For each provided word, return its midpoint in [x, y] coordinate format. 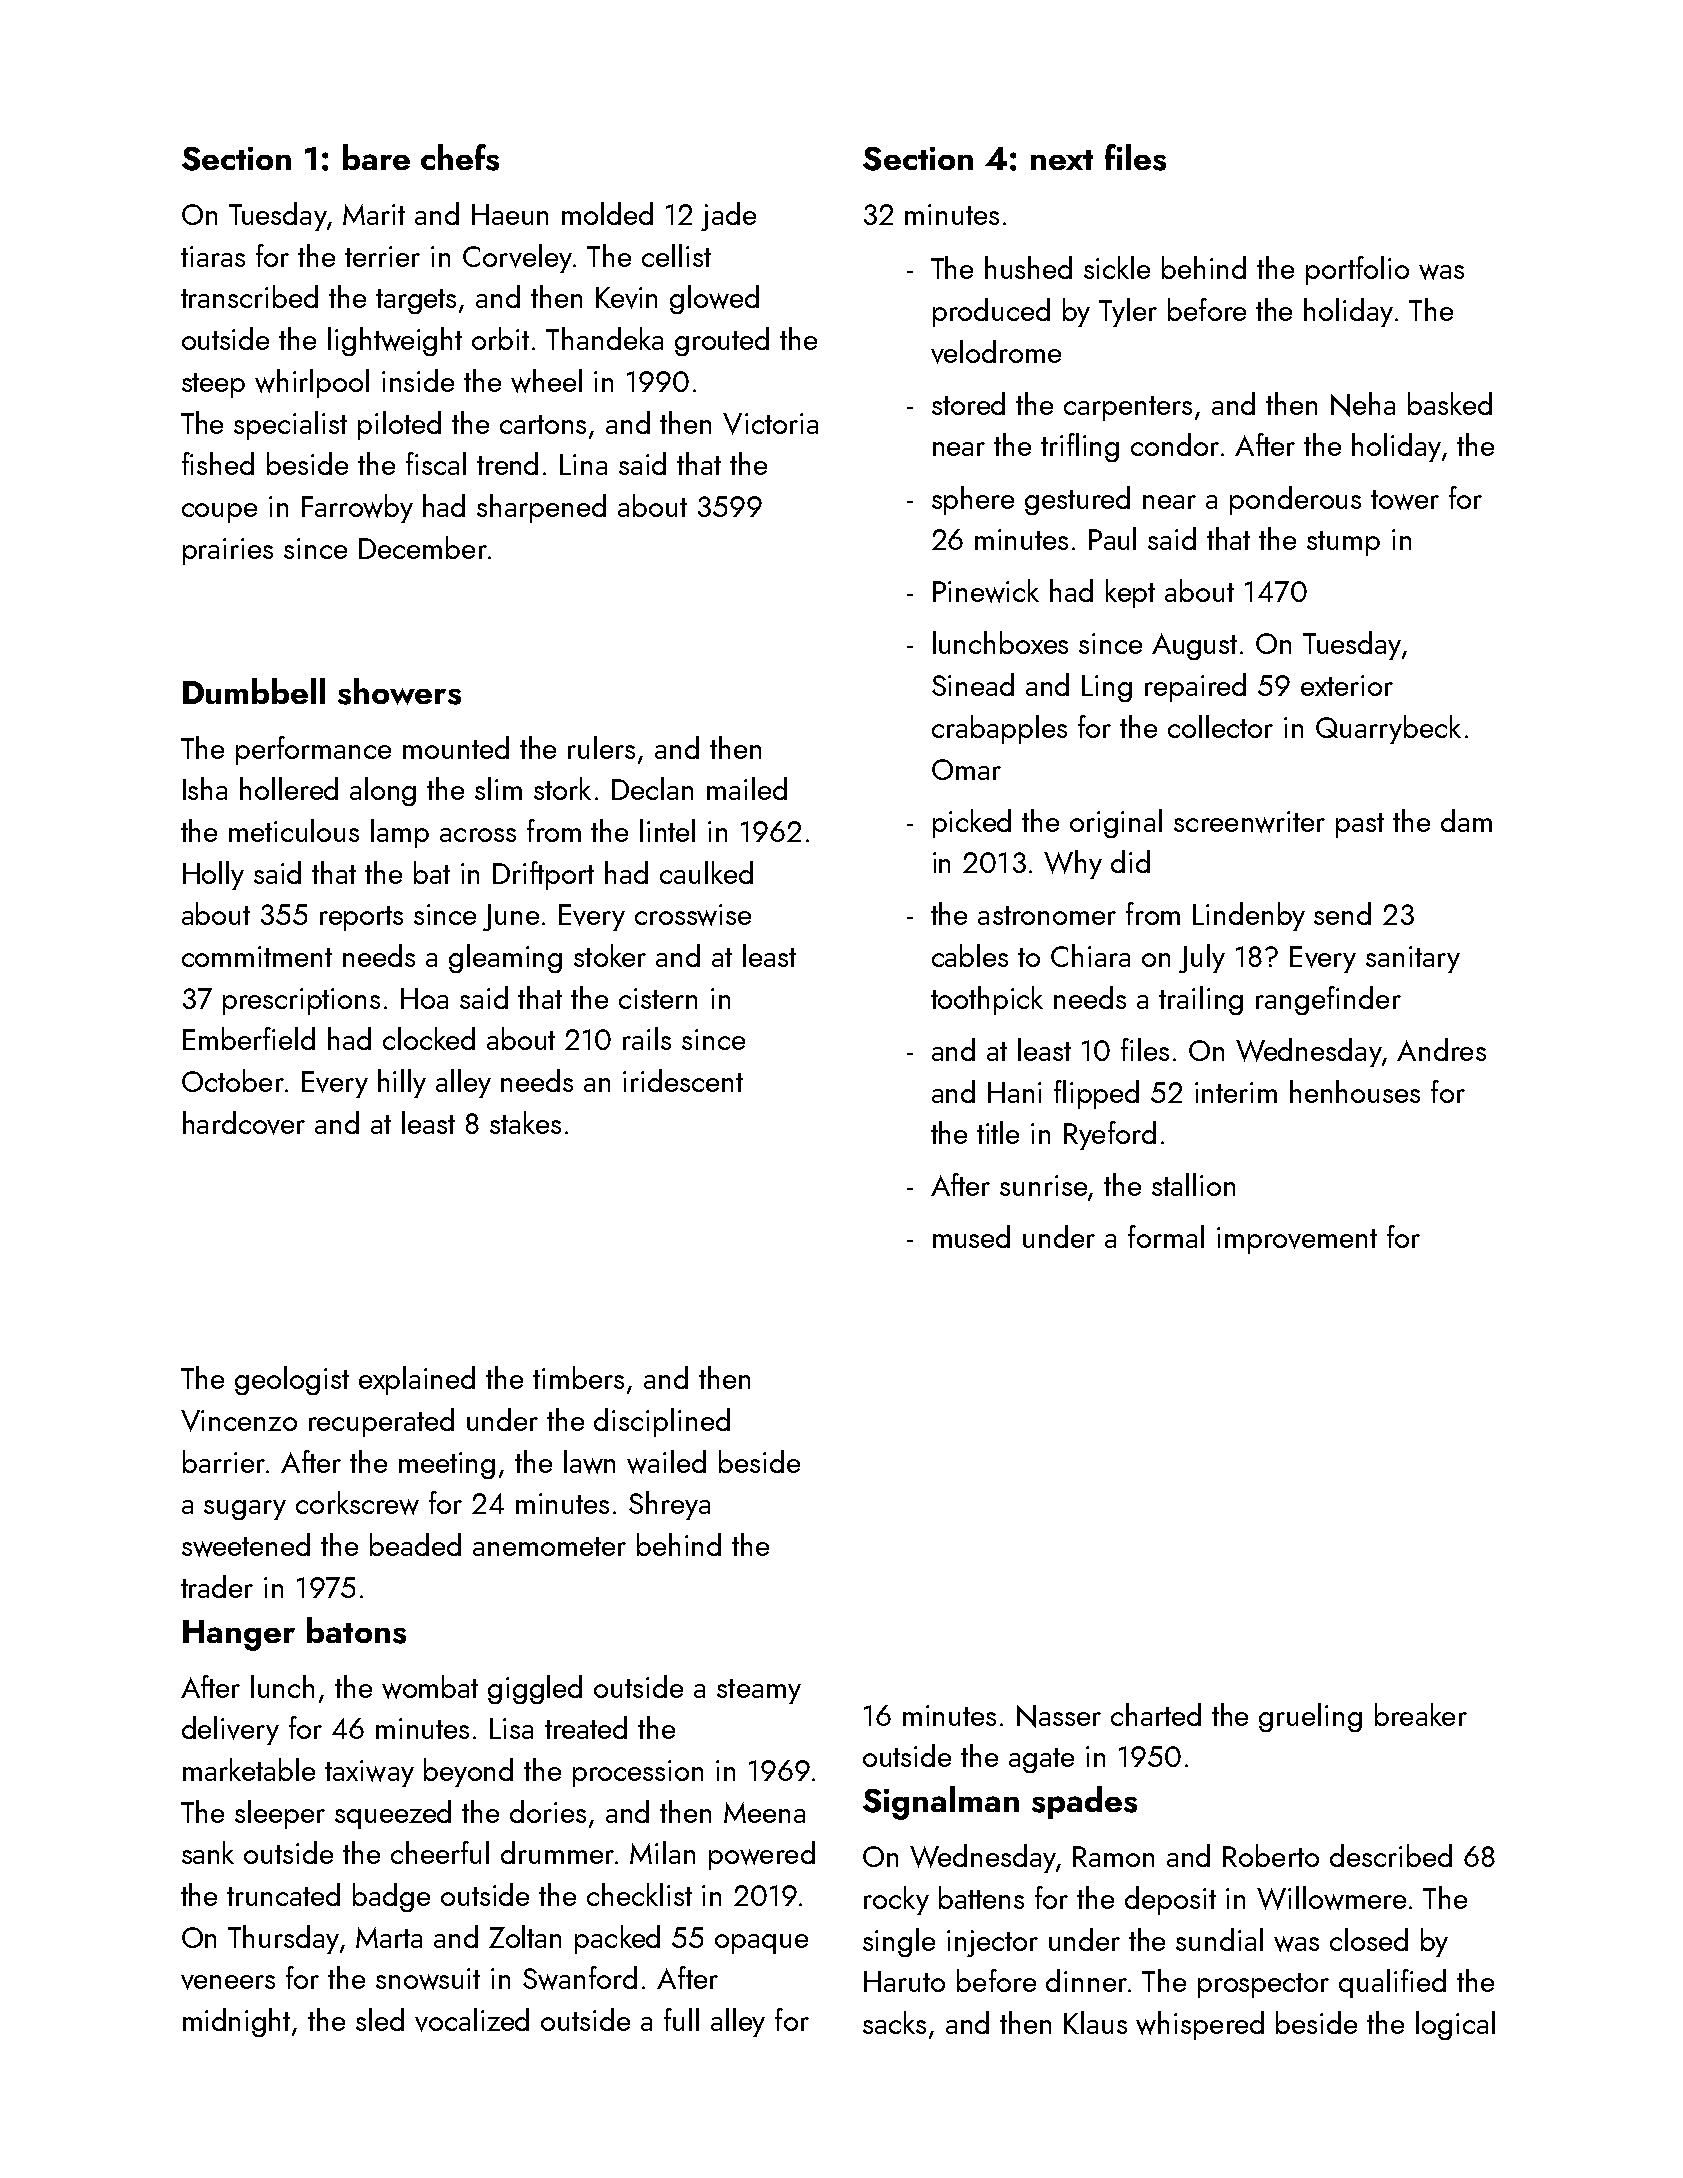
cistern [658, 998]
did [1130, 861]
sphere [973, 500]
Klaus [1095, 2022]
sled [380, 2019]
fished [218, 463]
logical [1455, 2025]
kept [1130, 593]
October [233, 1080]
